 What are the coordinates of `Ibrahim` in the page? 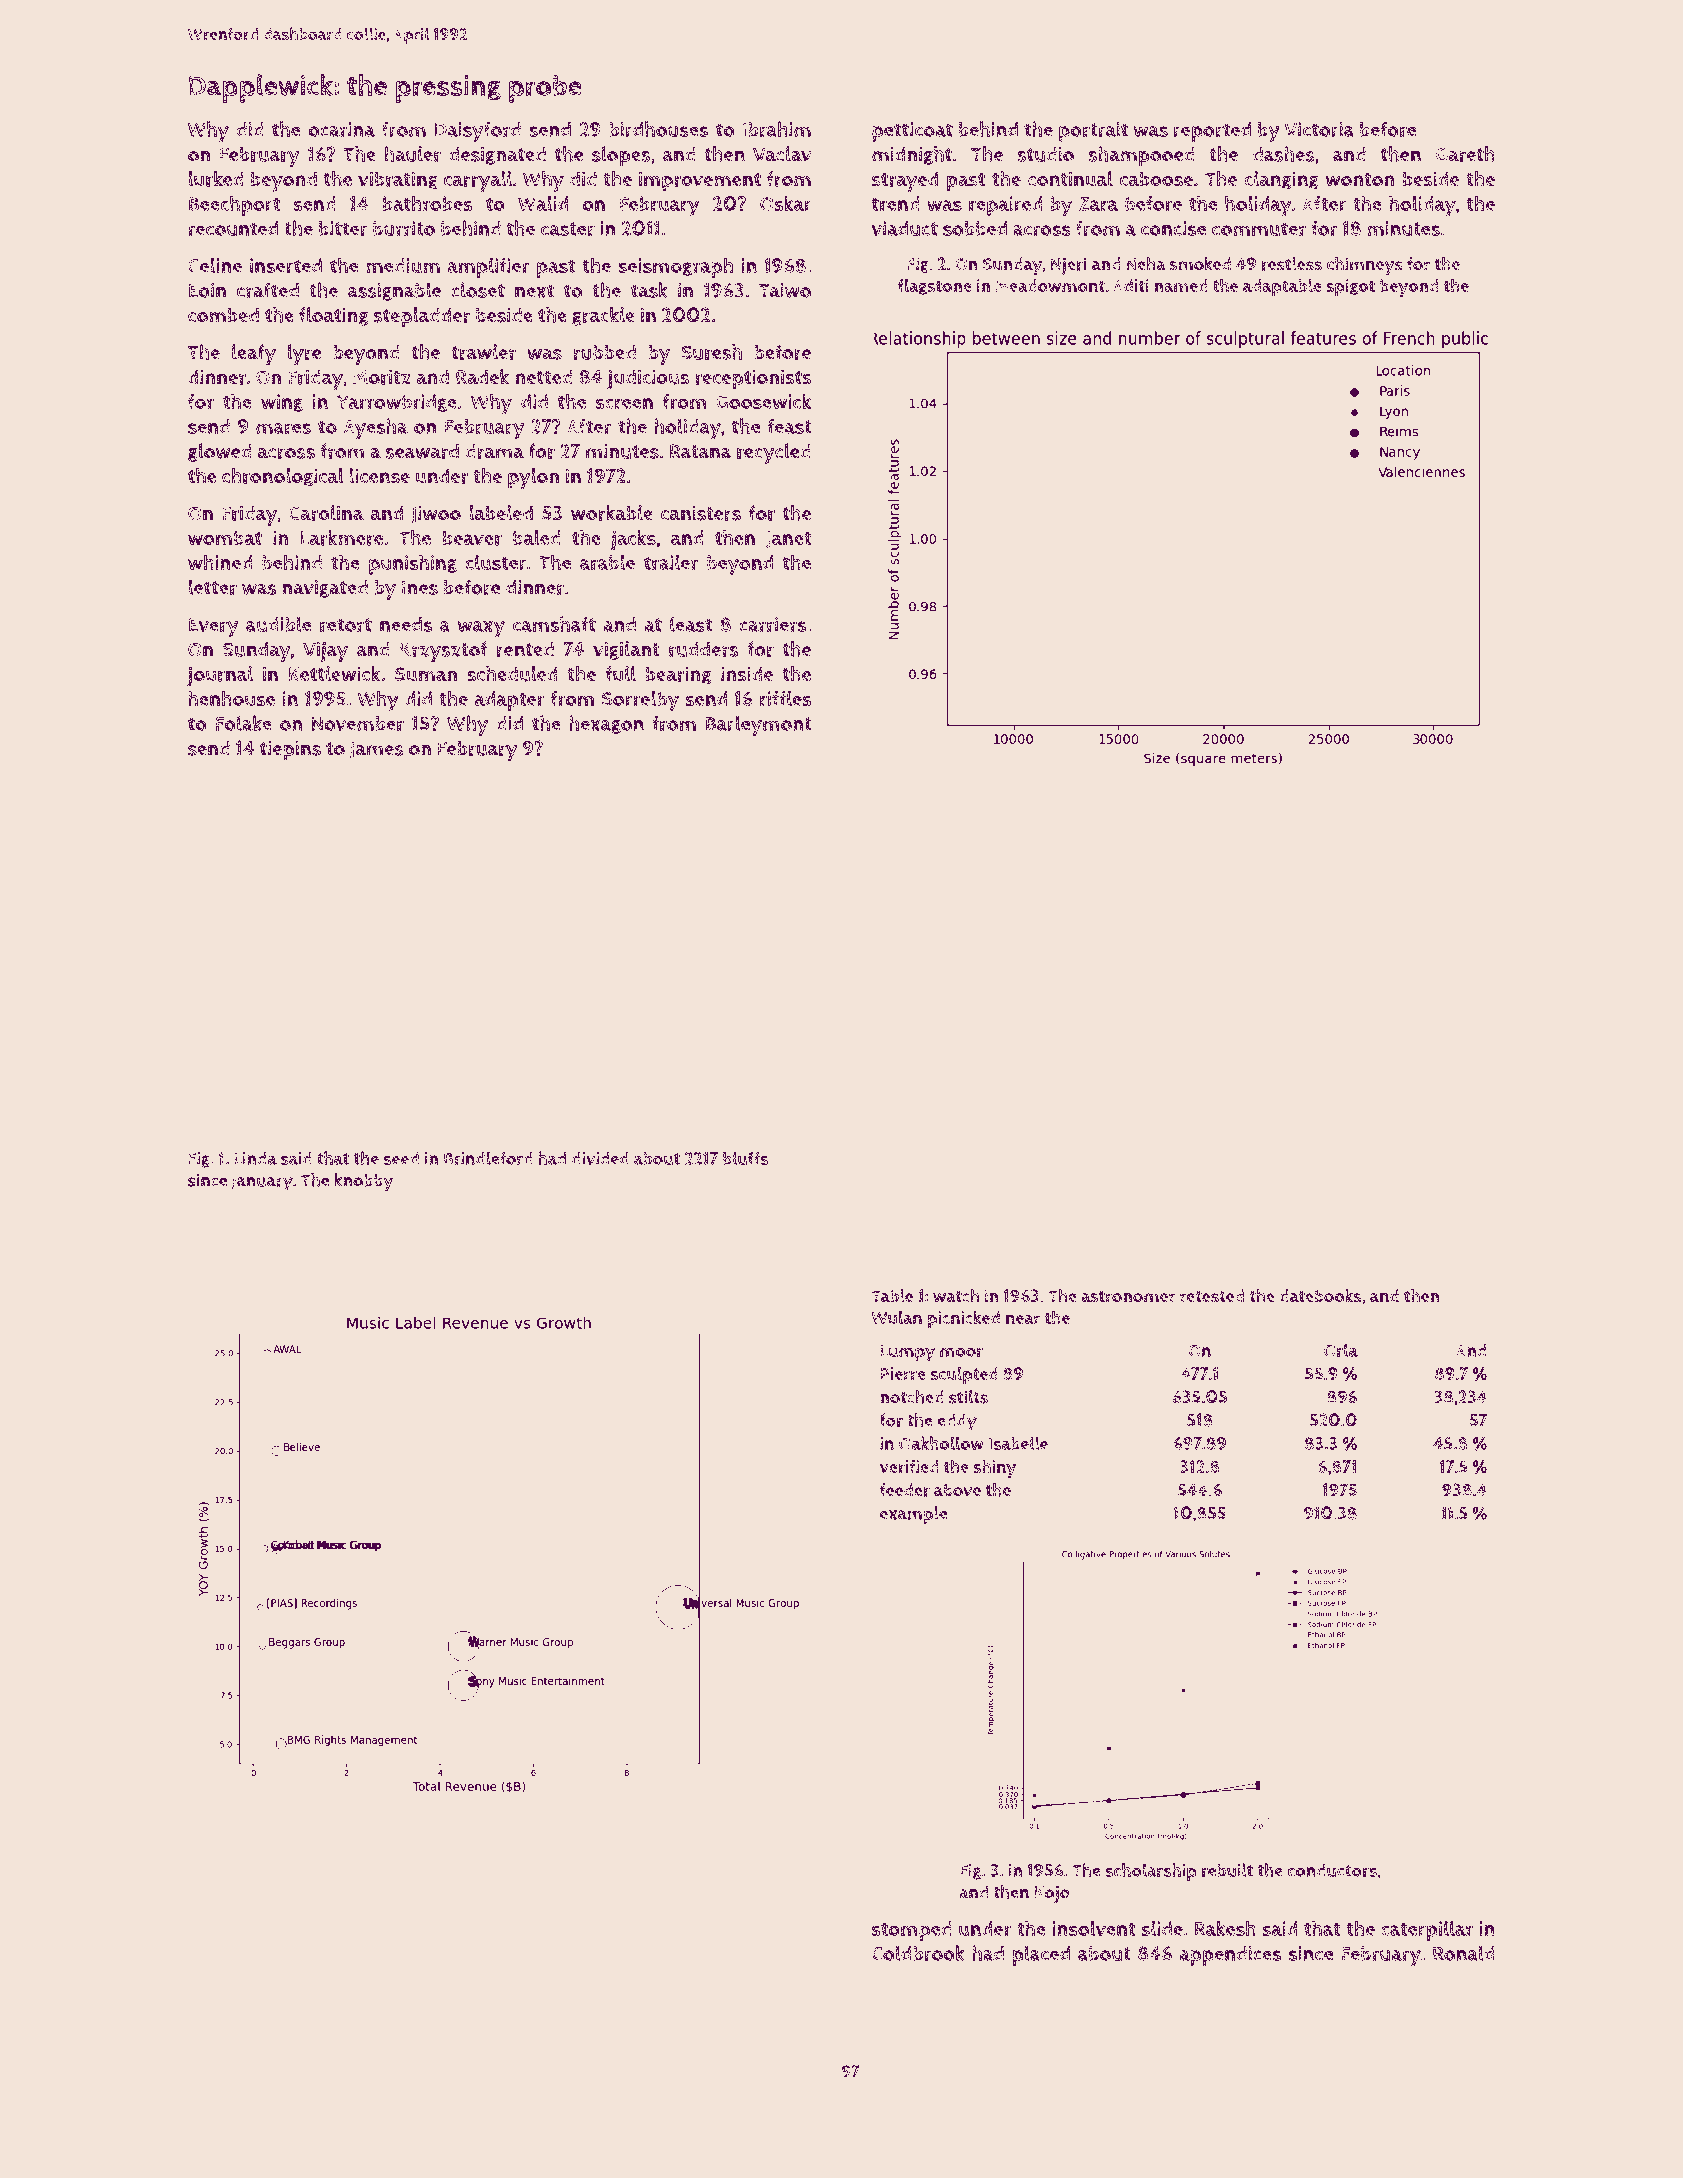 It's located at (777, 129).
